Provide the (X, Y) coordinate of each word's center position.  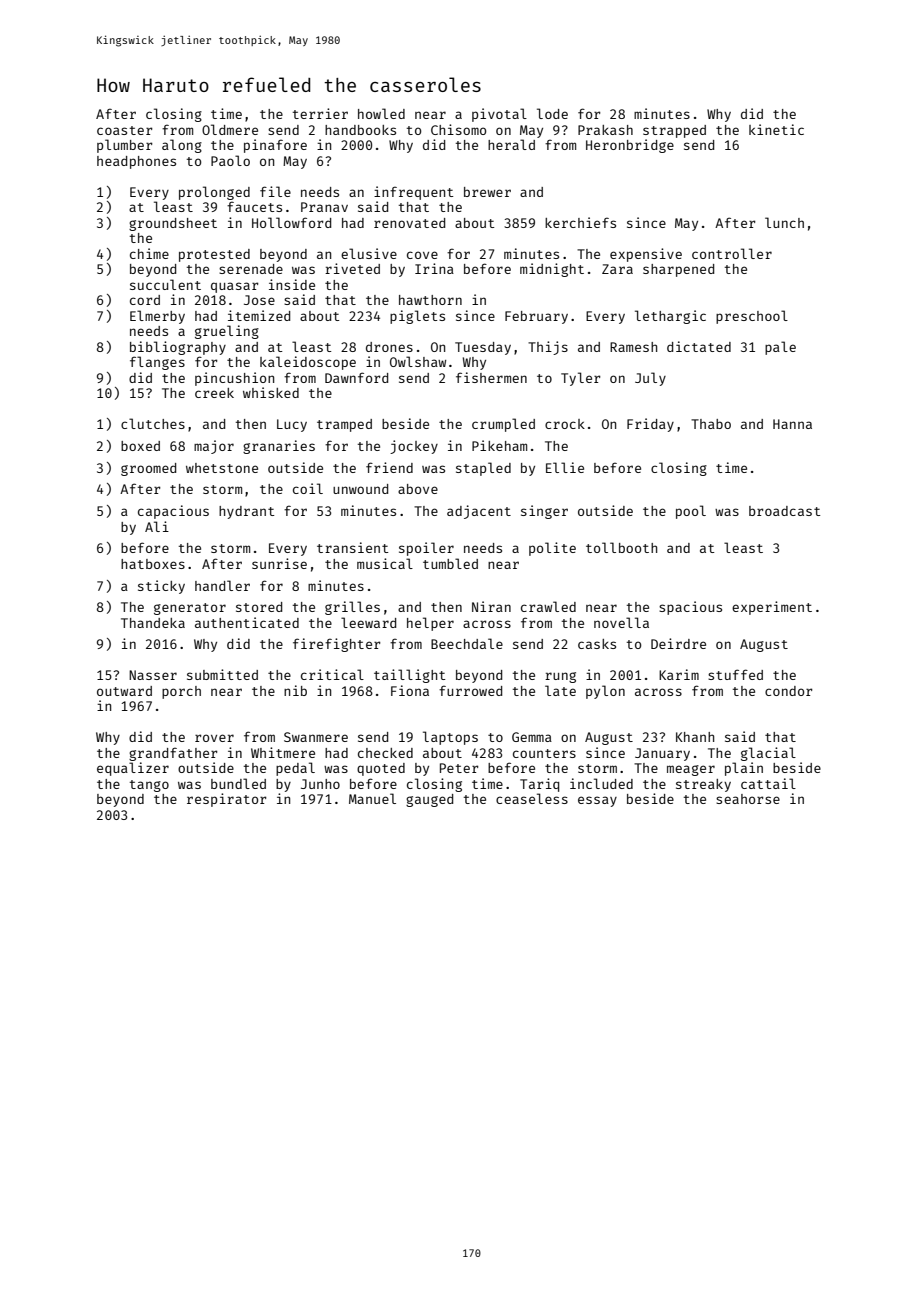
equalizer (133, 769)
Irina (434, 268)
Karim (679, 674)
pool (691, 512)
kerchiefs (580, 222)
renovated (409, 223)
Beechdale (467, 643)
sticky (161, 587)
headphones (136, 162)
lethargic (670, 317)
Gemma (532, 737)
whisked (271, 392)
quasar (235, 287)
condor (789, 691)
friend (389, 467)
